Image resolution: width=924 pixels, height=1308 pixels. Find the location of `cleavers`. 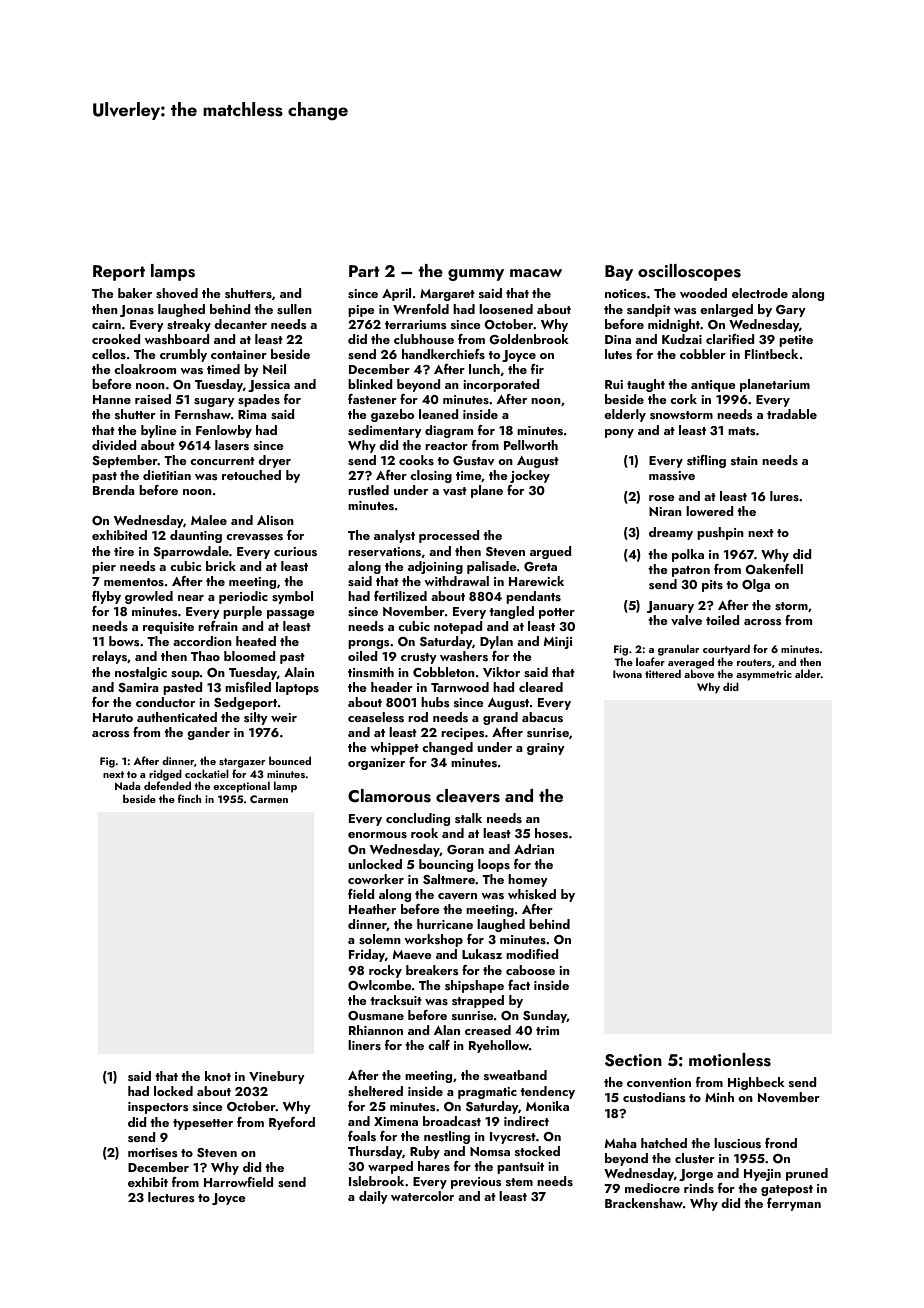

cleavers is located at coordinates (468, 796).
